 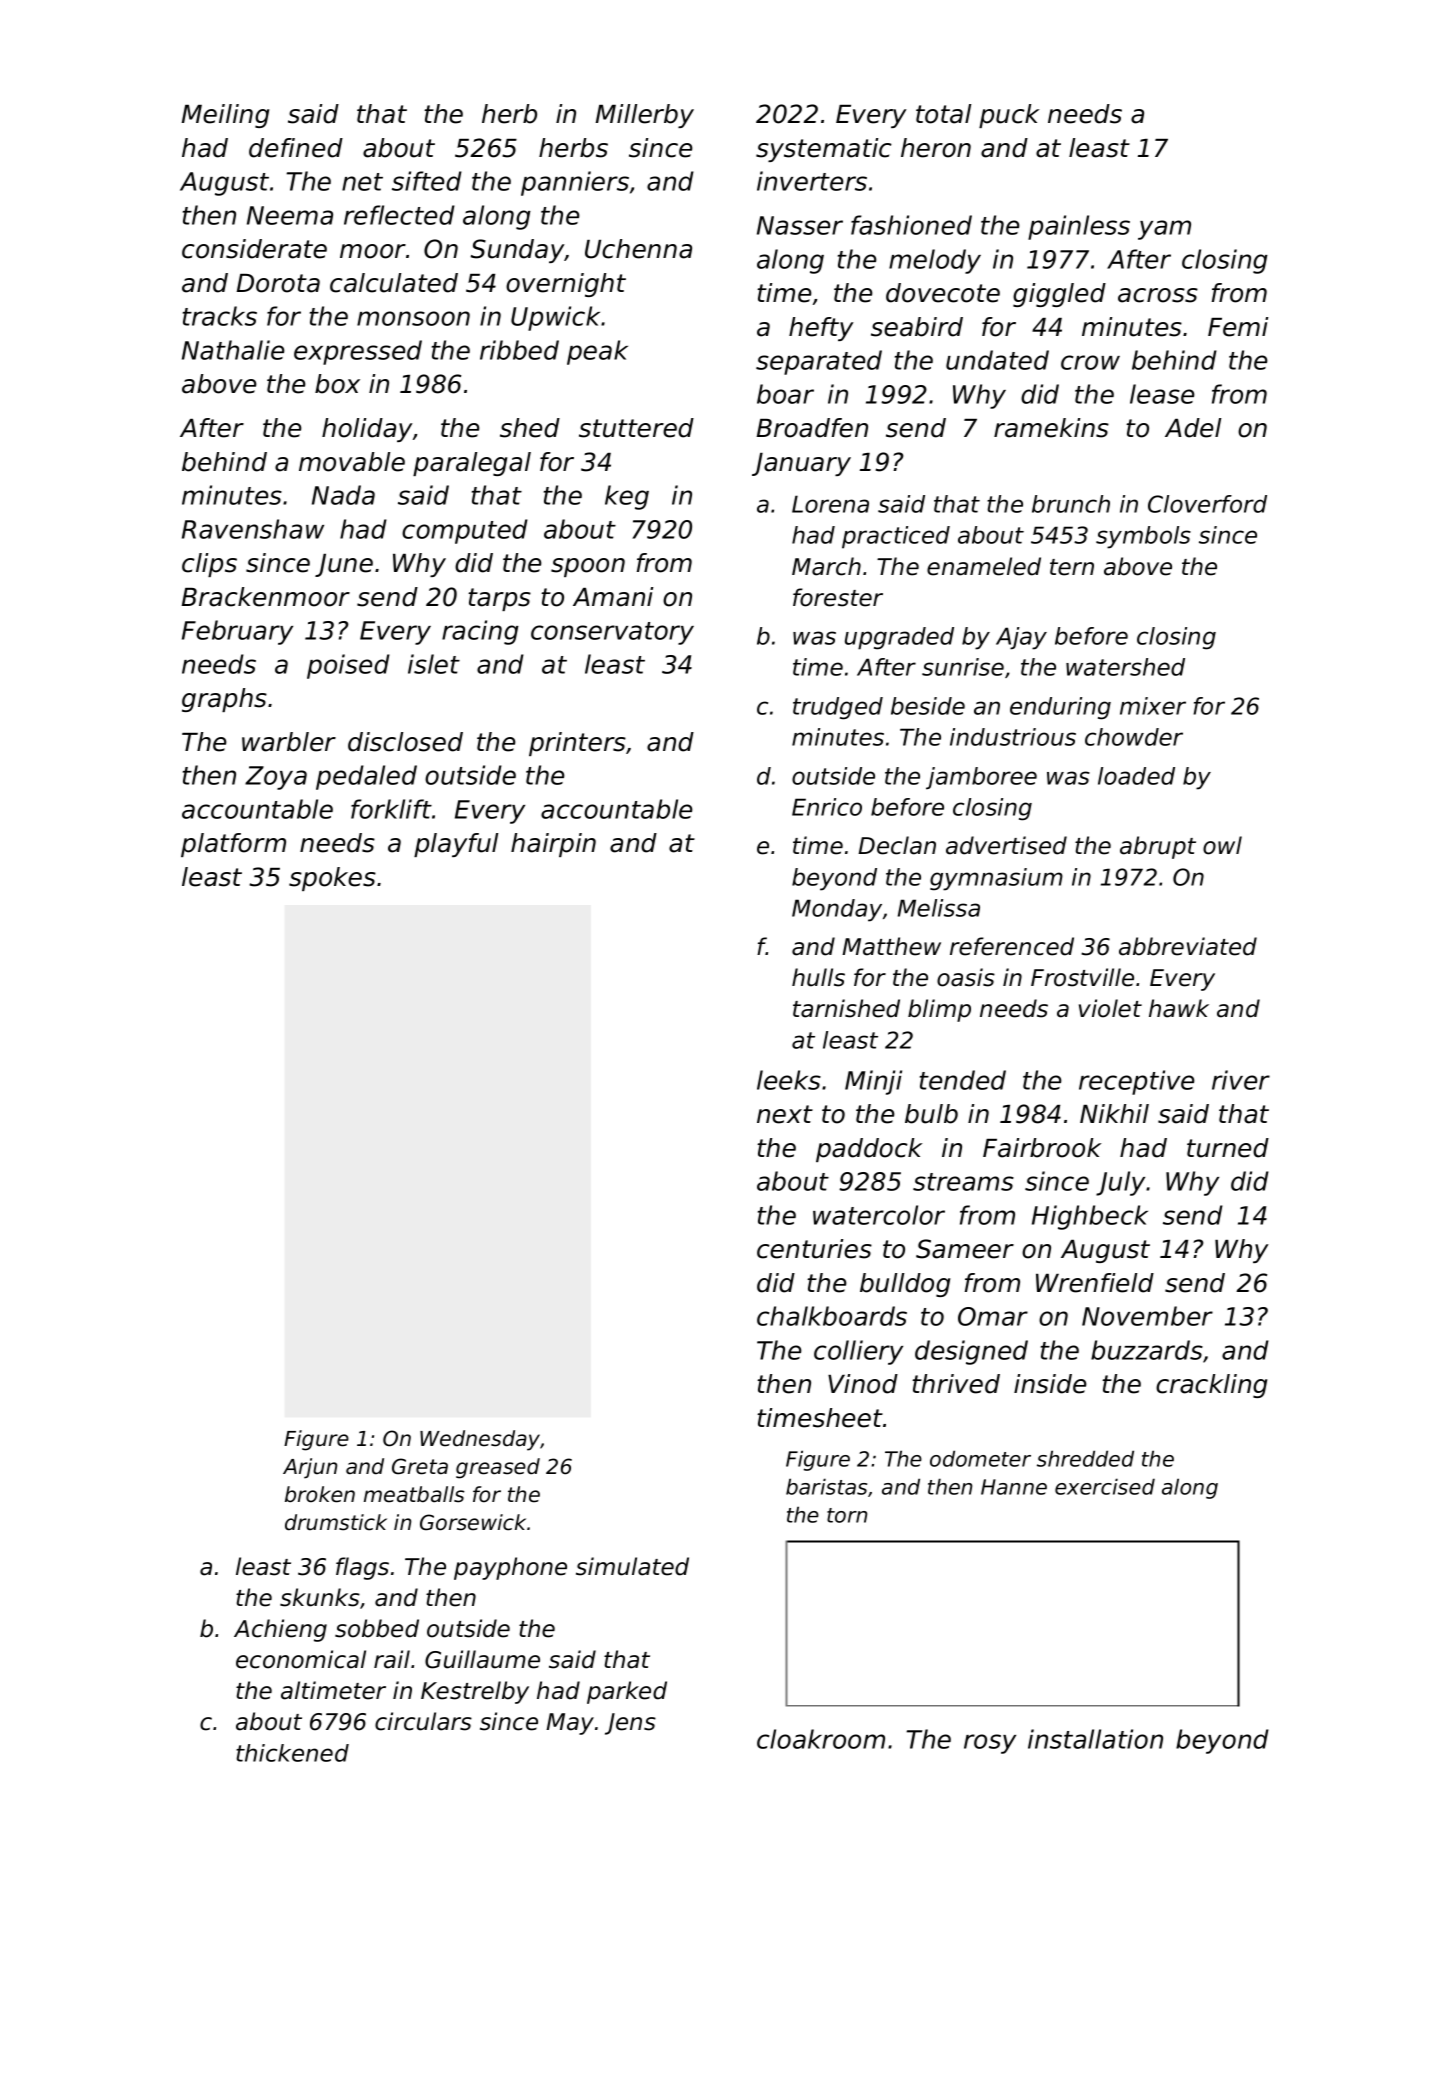 I want to click on trudged, so click(x=838, y=708).
